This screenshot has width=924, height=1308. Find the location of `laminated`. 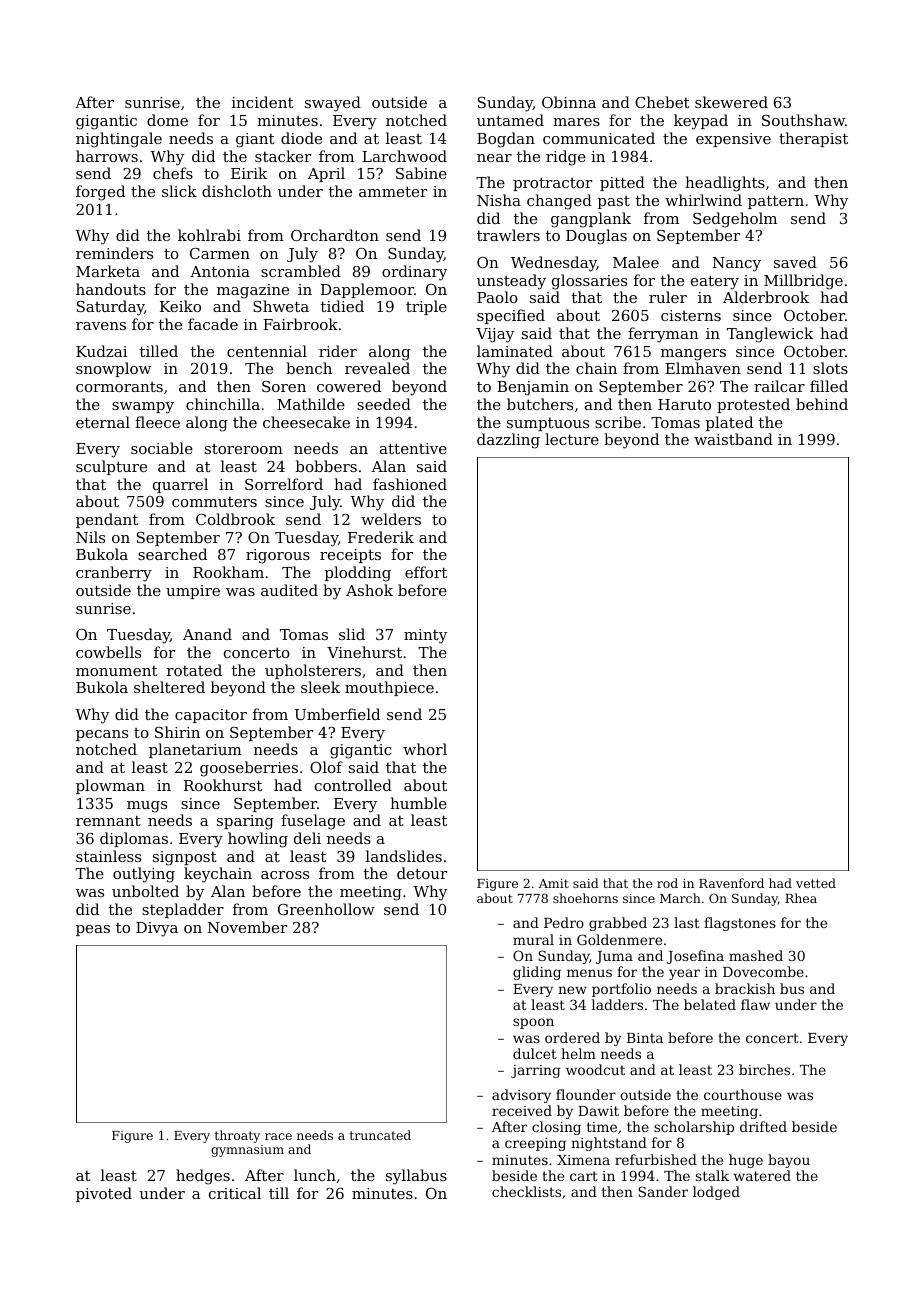

laminated is located at coordinates (515, 351).
